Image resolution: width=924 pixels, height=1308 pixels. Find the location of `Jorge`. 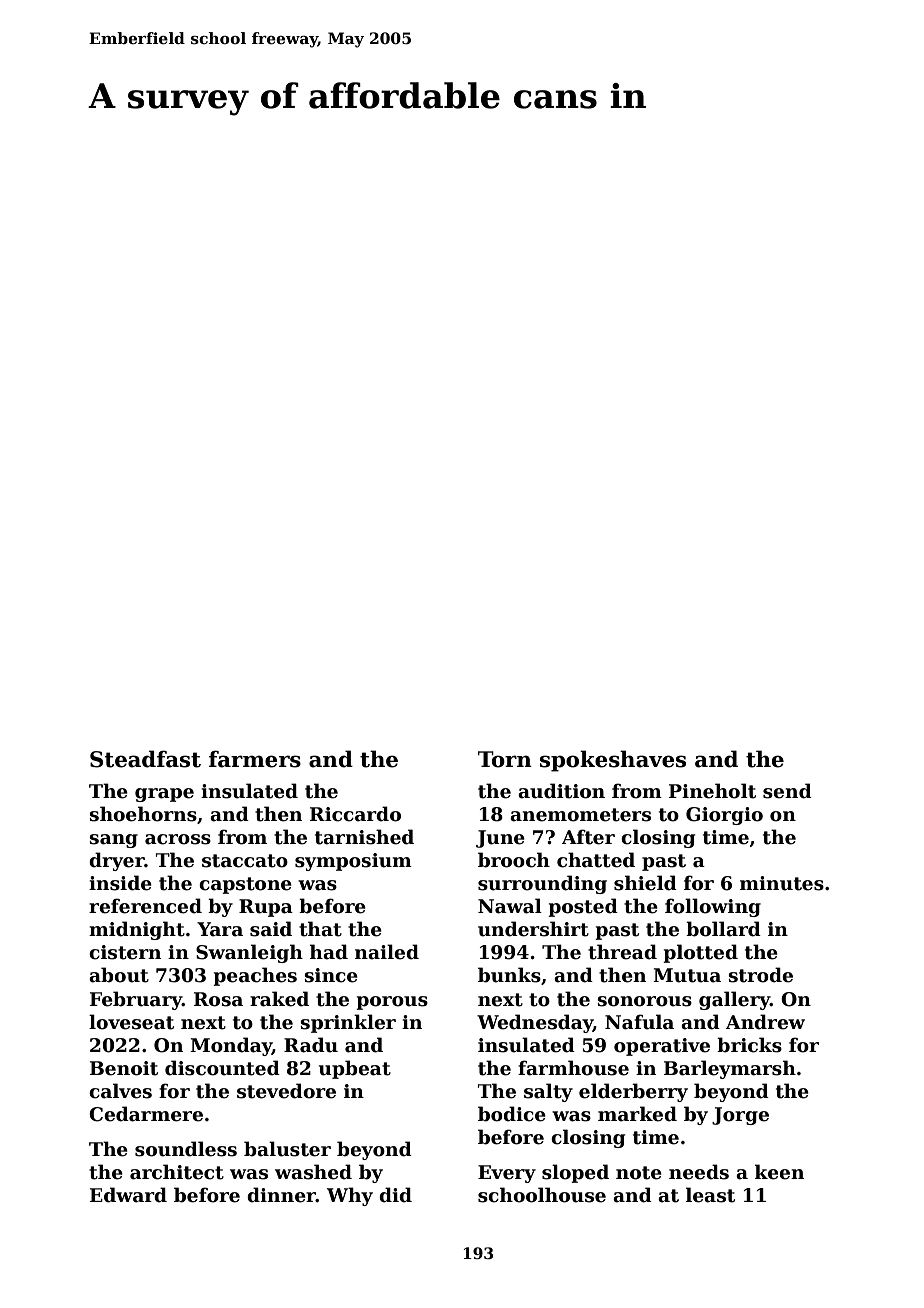

Jorge is located at coordinates (740, 1116).
